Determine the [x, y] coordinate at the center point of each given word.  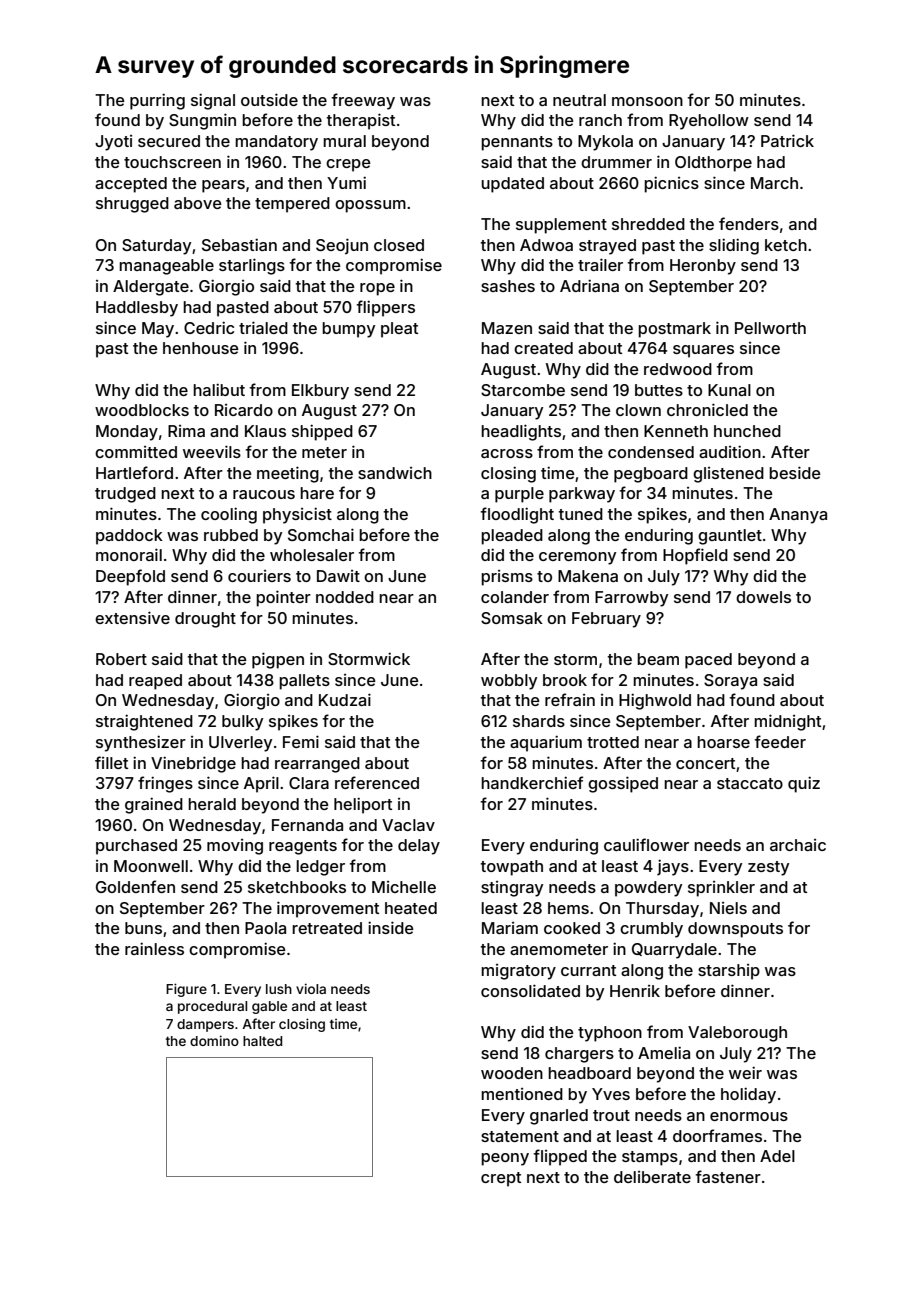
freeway [363, 101]
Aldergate [151, 288]
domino [214, 1040]
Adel [777, 1156]
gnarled [559, 1117]
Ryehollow [709, 122]
